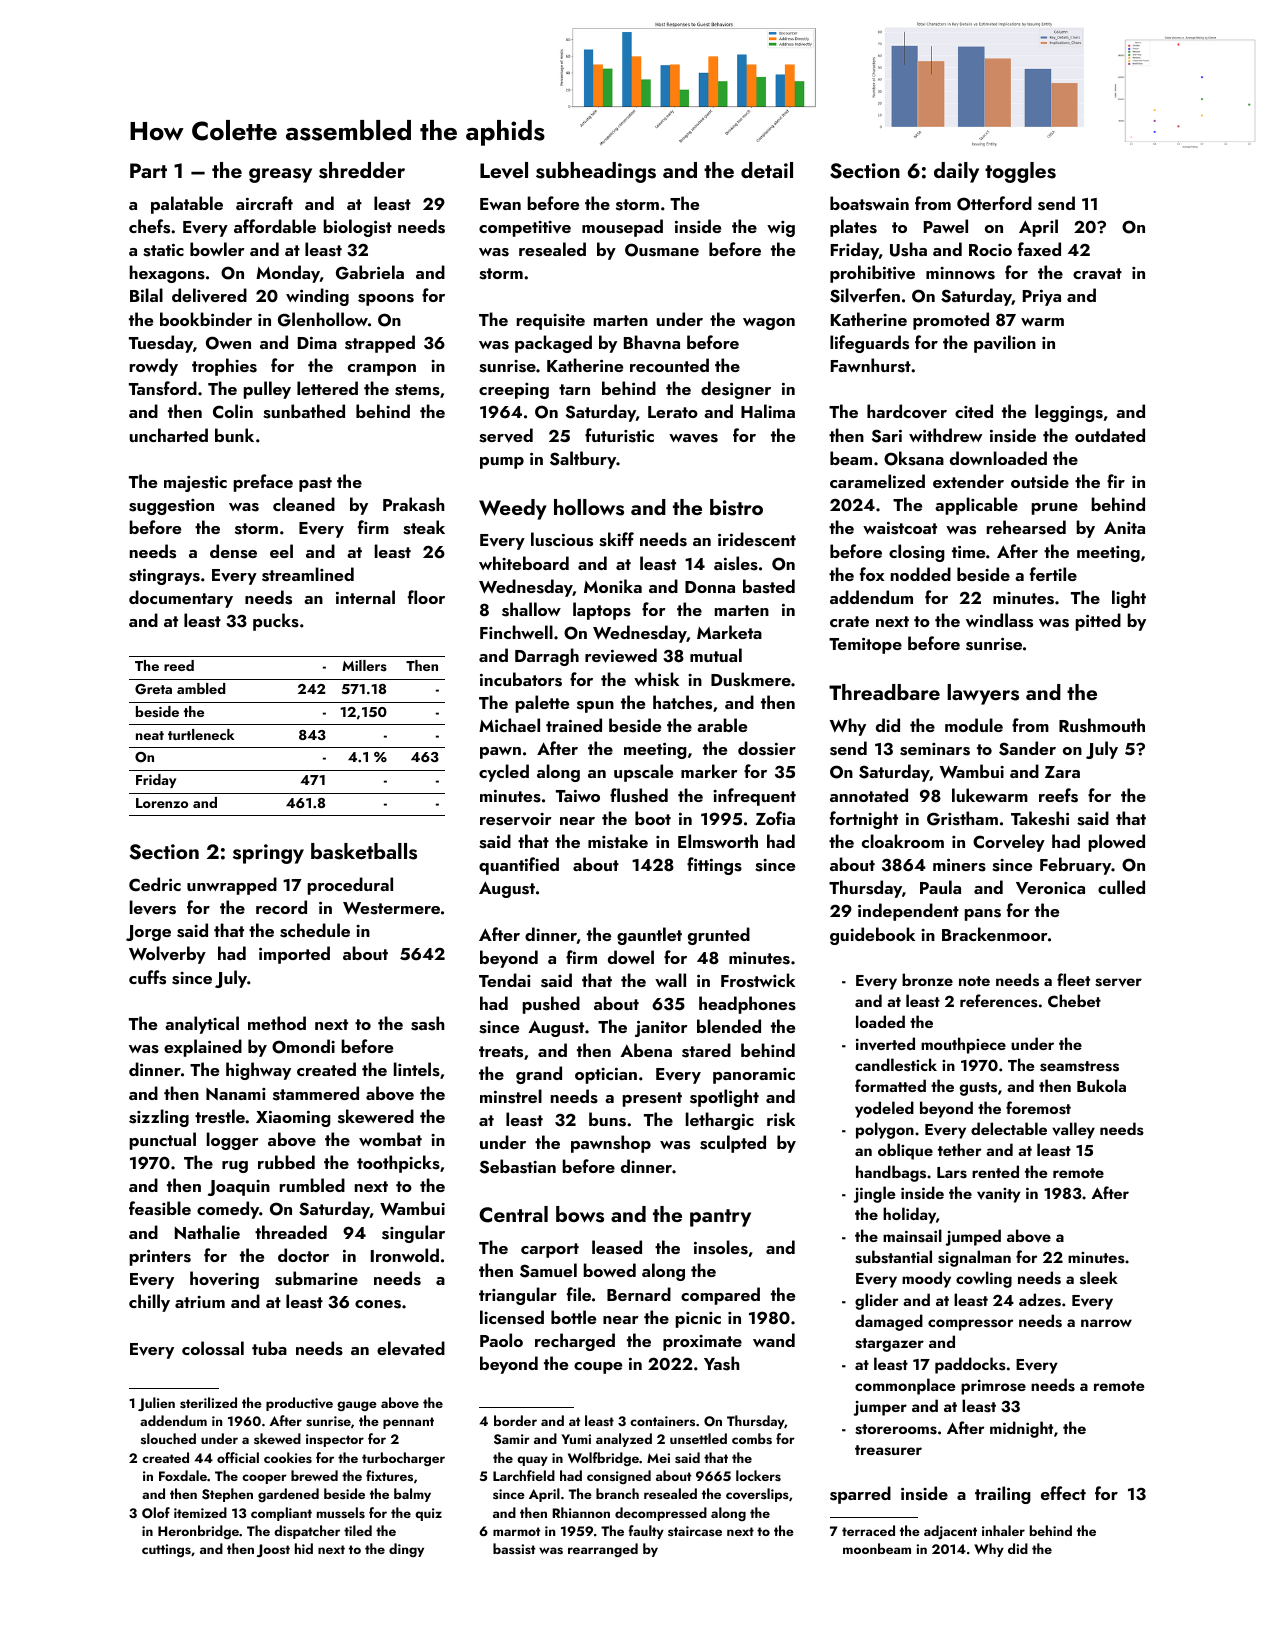  I want to click on greasy, so click(280, 175).
